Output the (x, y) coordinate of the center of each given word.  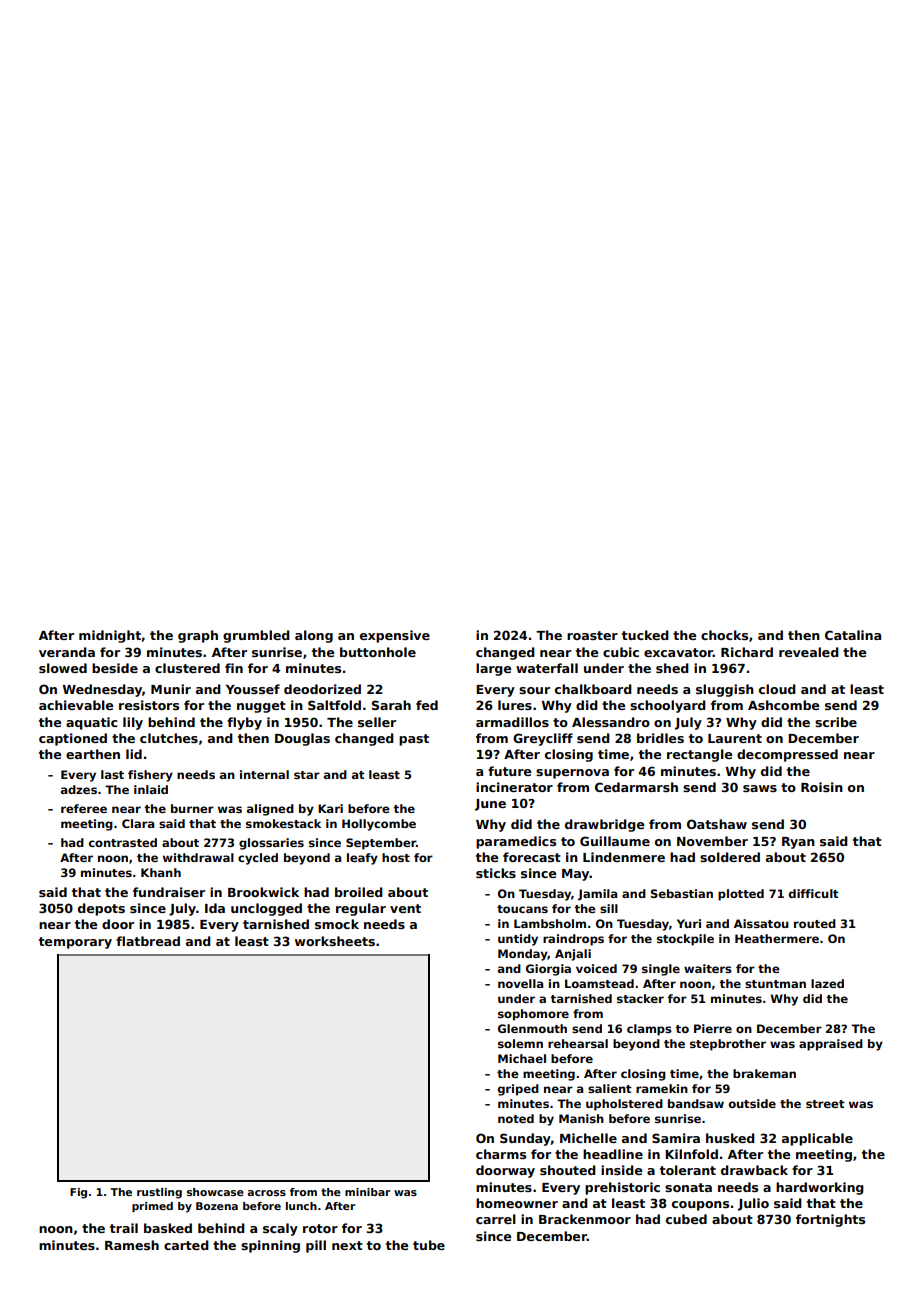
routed (815, 923)
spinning (270, 1246)
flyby (244, 723)
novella (520, 983)
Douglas (302, 739)
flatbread (148, 941)
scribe (836, 722)
